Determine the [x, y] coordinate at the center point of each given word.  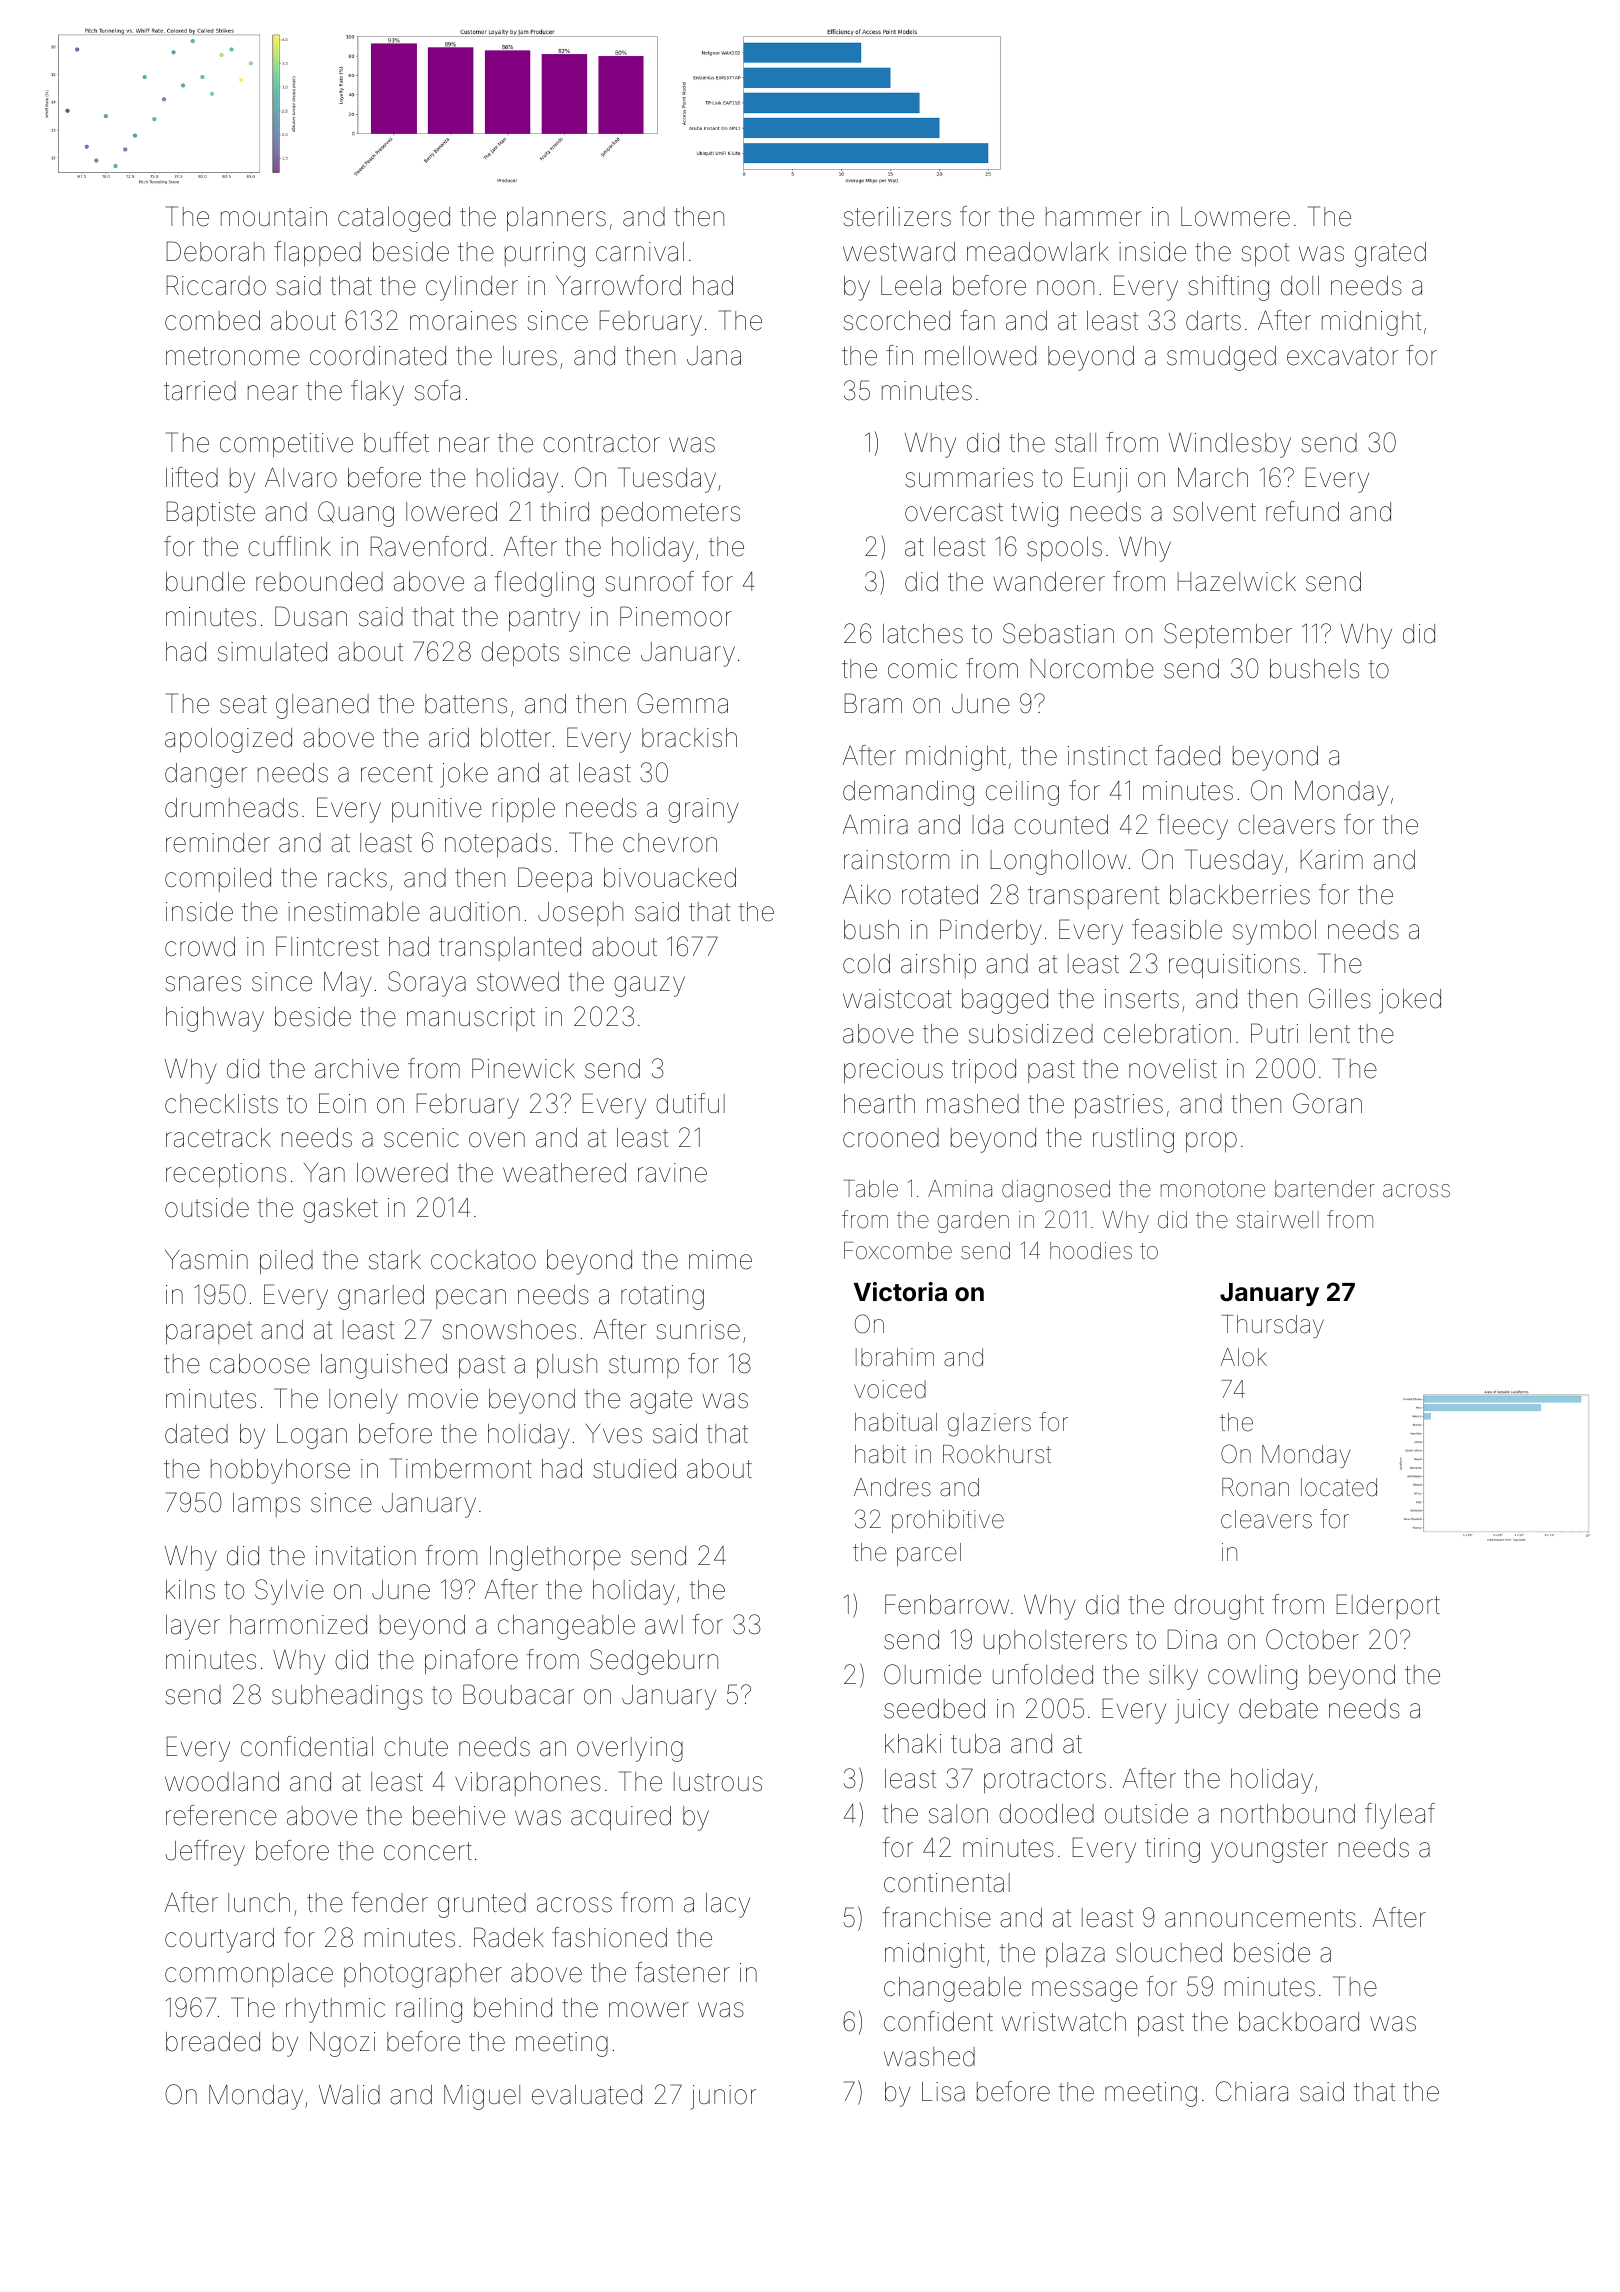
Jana [714, 356]
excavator [1342, 356]
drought [1219, 1607]
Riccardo [216, 285]
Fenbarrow [947, 1604]
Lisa [943, 2092]
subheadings [347, 1697]
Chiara [1252, 2091]
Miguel [482, 2097]
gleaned [322, 706]
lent [1330, 1034]
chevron [670, 843]
